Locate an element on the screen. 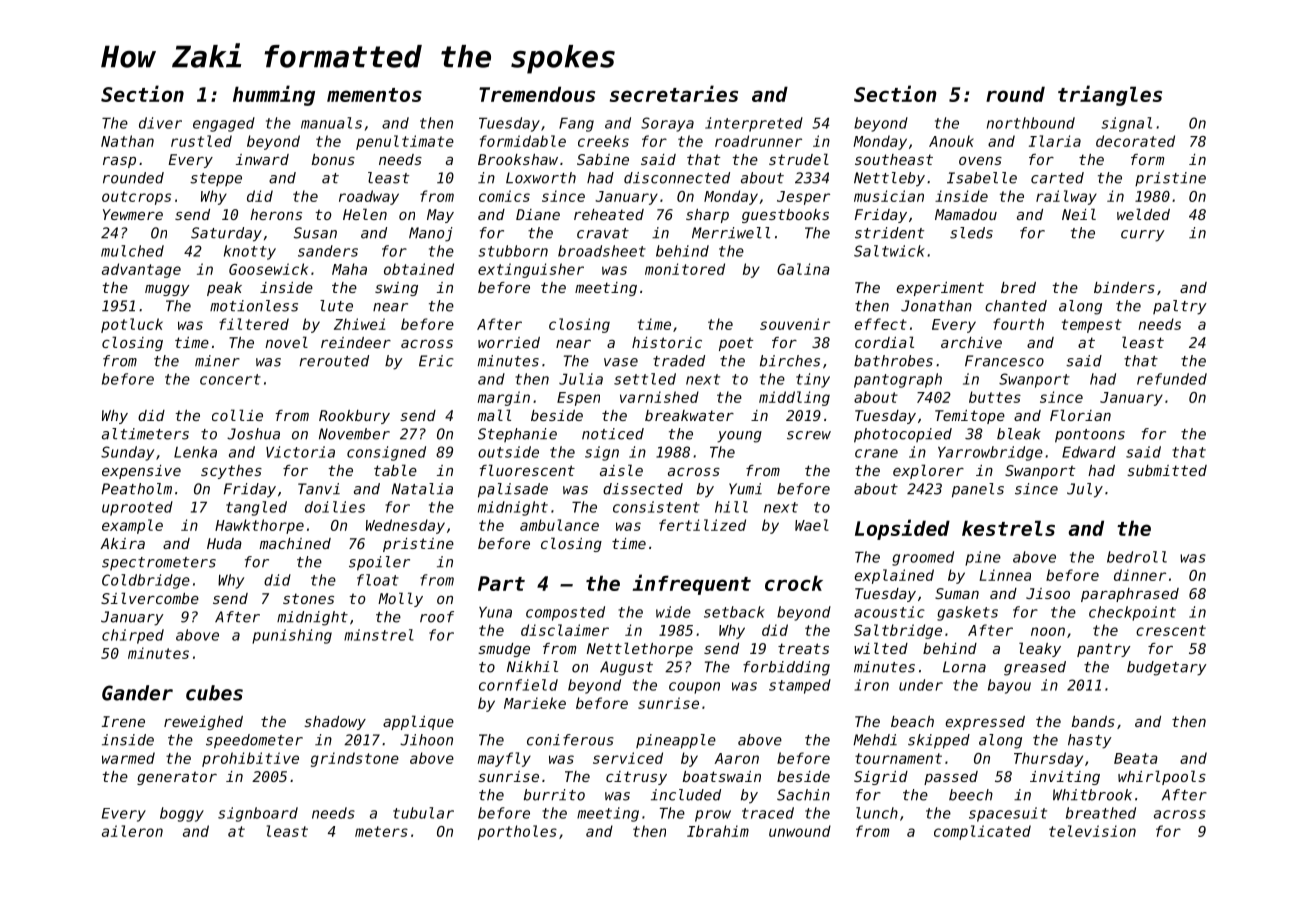  concert is located at coordinates (230, 379).
